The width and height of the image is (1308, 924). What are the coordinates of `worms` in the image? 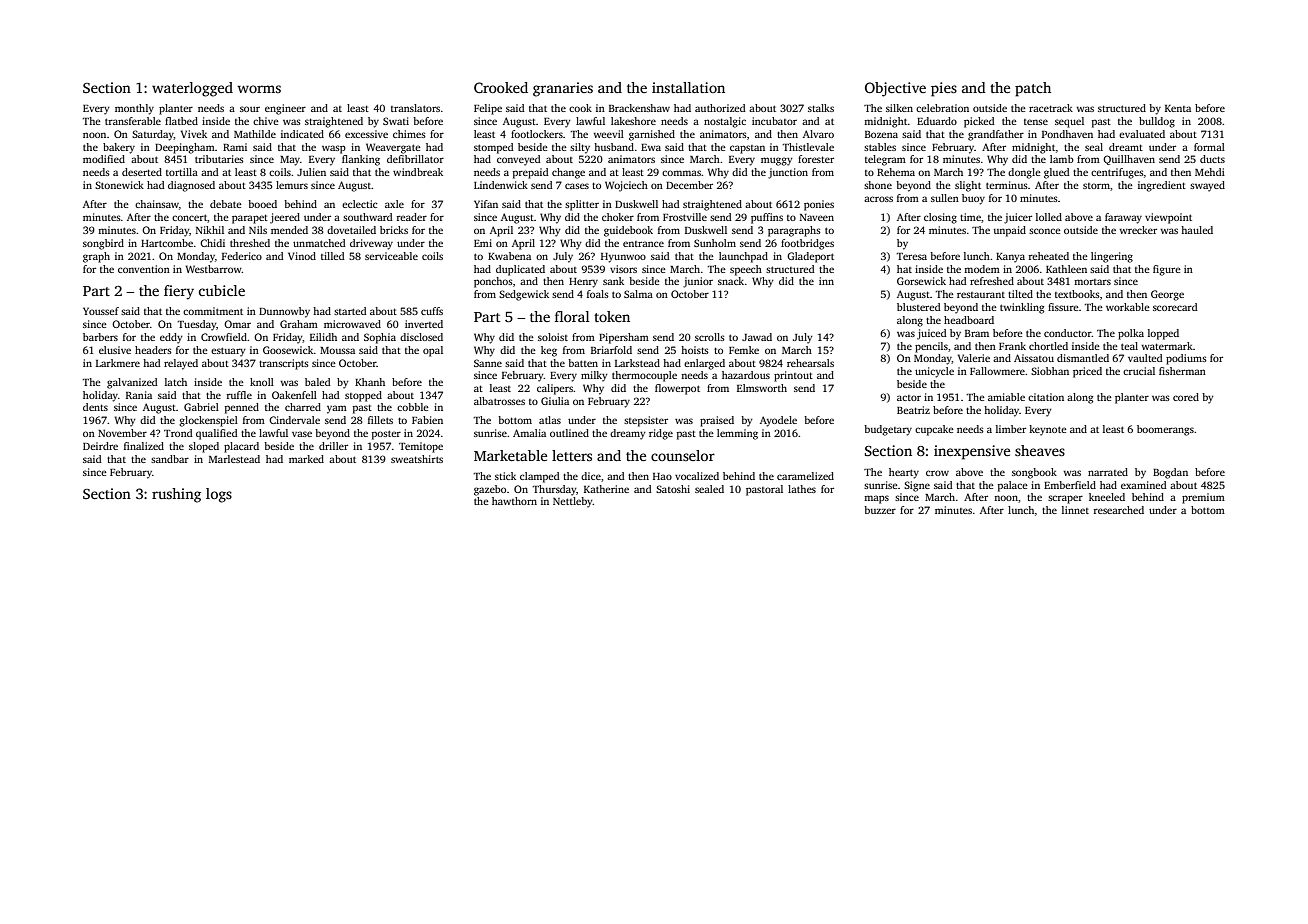 It's located at (259, 89).
